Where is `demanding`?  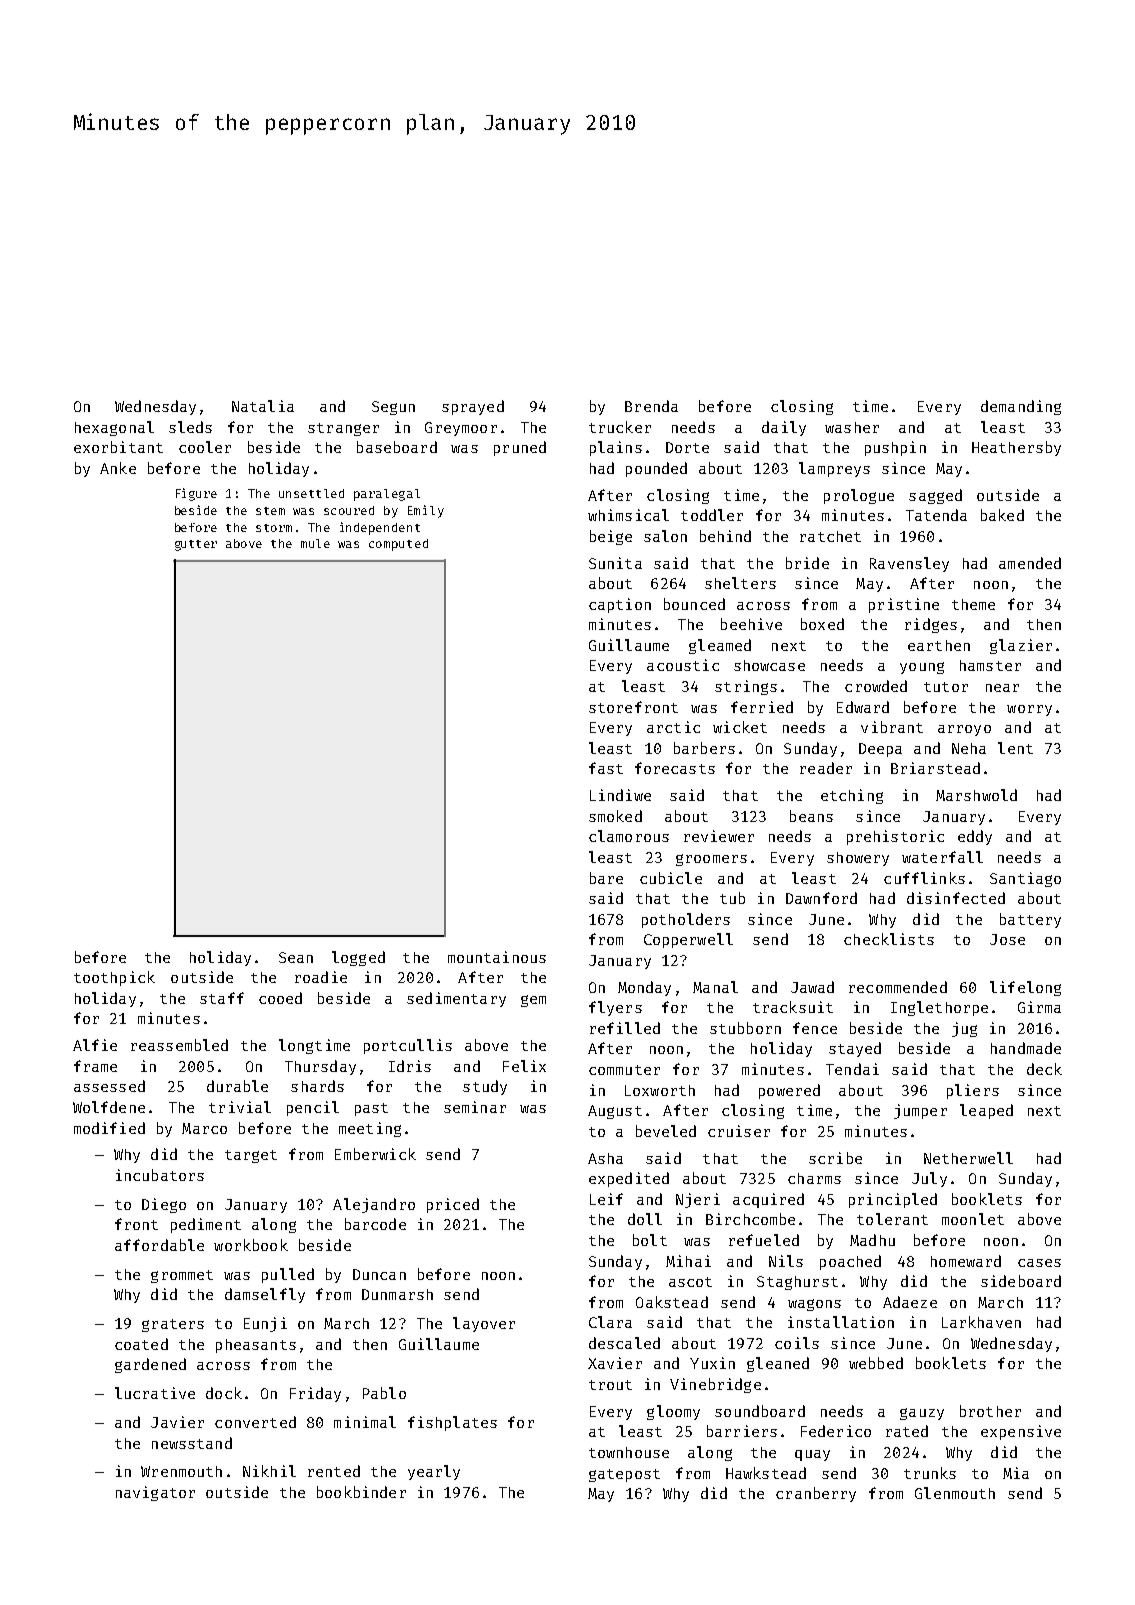
demanding is located at coordinates (1021, 407).
